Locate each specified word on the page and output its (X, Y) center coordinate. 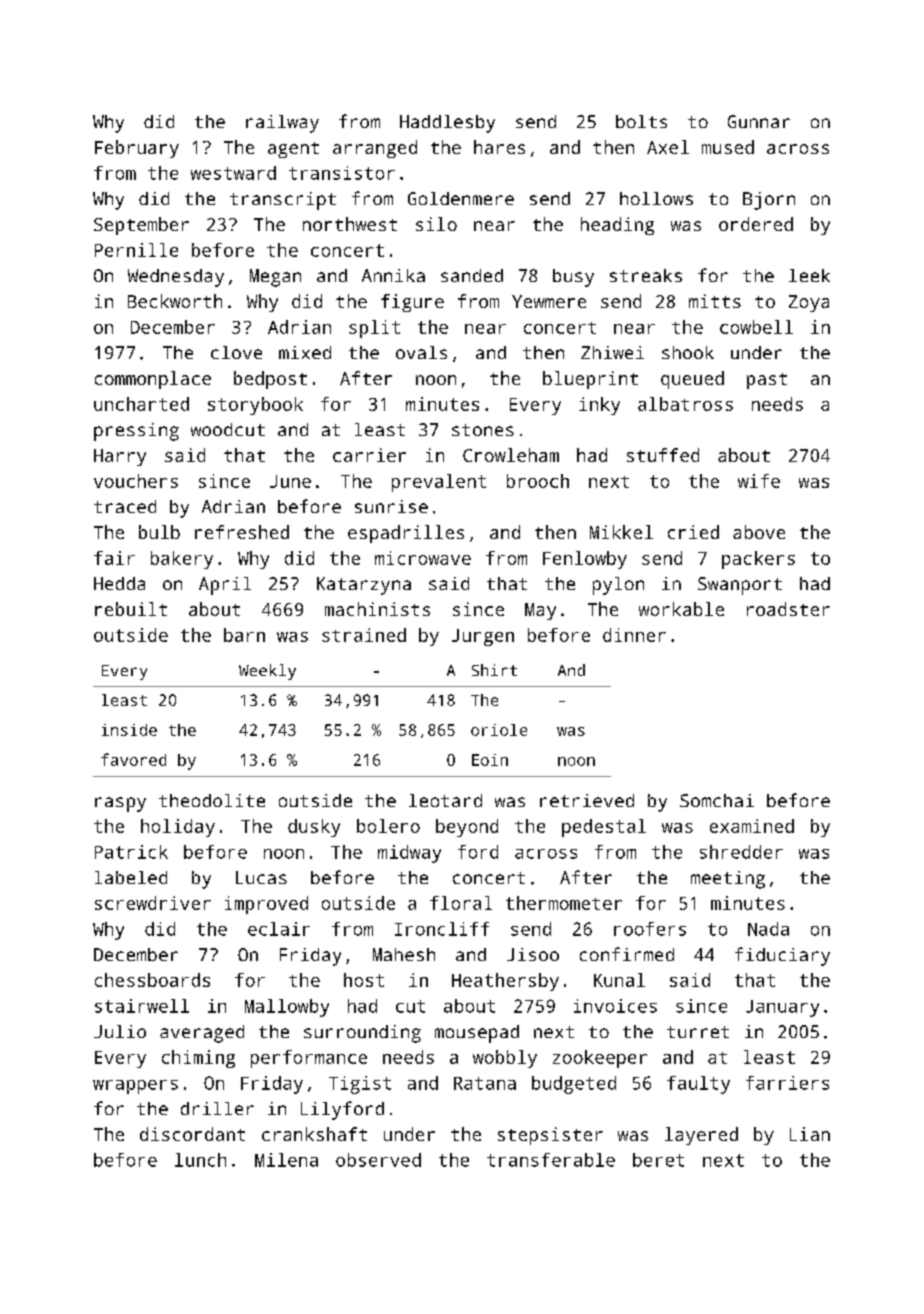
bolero (388, 826)
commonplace (153, 380)
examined (752, 826)
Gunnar (759, 121)
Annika (393, 275)
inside (129, 730)
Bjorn (769, 201)
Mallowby (287, 1008)
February (137, 149)
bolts (641, 121)
